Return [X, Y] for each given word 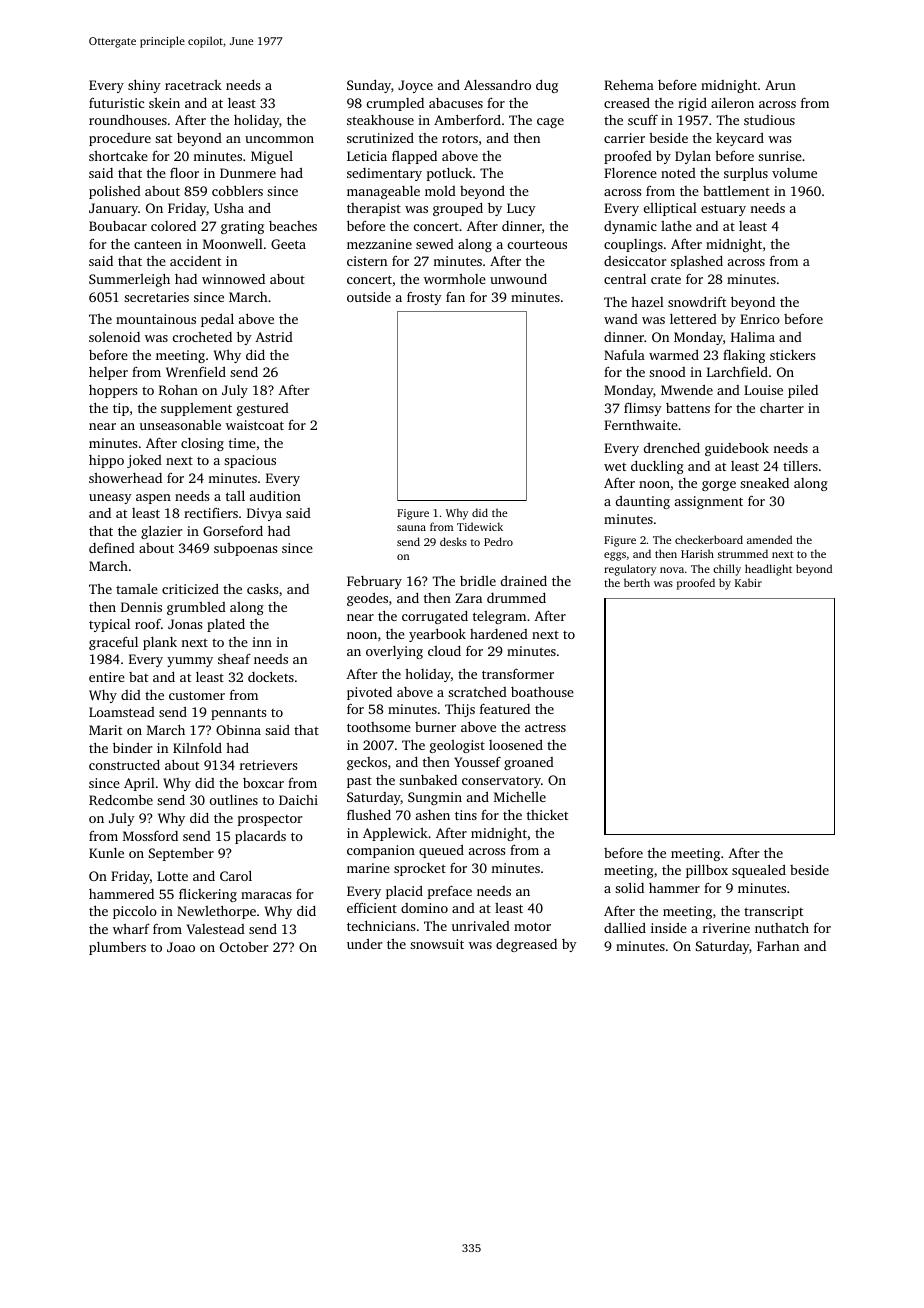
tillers [800, 466]
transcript [773, 912]
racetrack [193, 85]
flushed [369, 814]
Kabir [748, 582]
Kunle [106, 853]
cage [550, 123]
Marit [105, 730]
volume [794, 173]
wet [615, 467]
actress [545, 728]
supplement [196, 409]
